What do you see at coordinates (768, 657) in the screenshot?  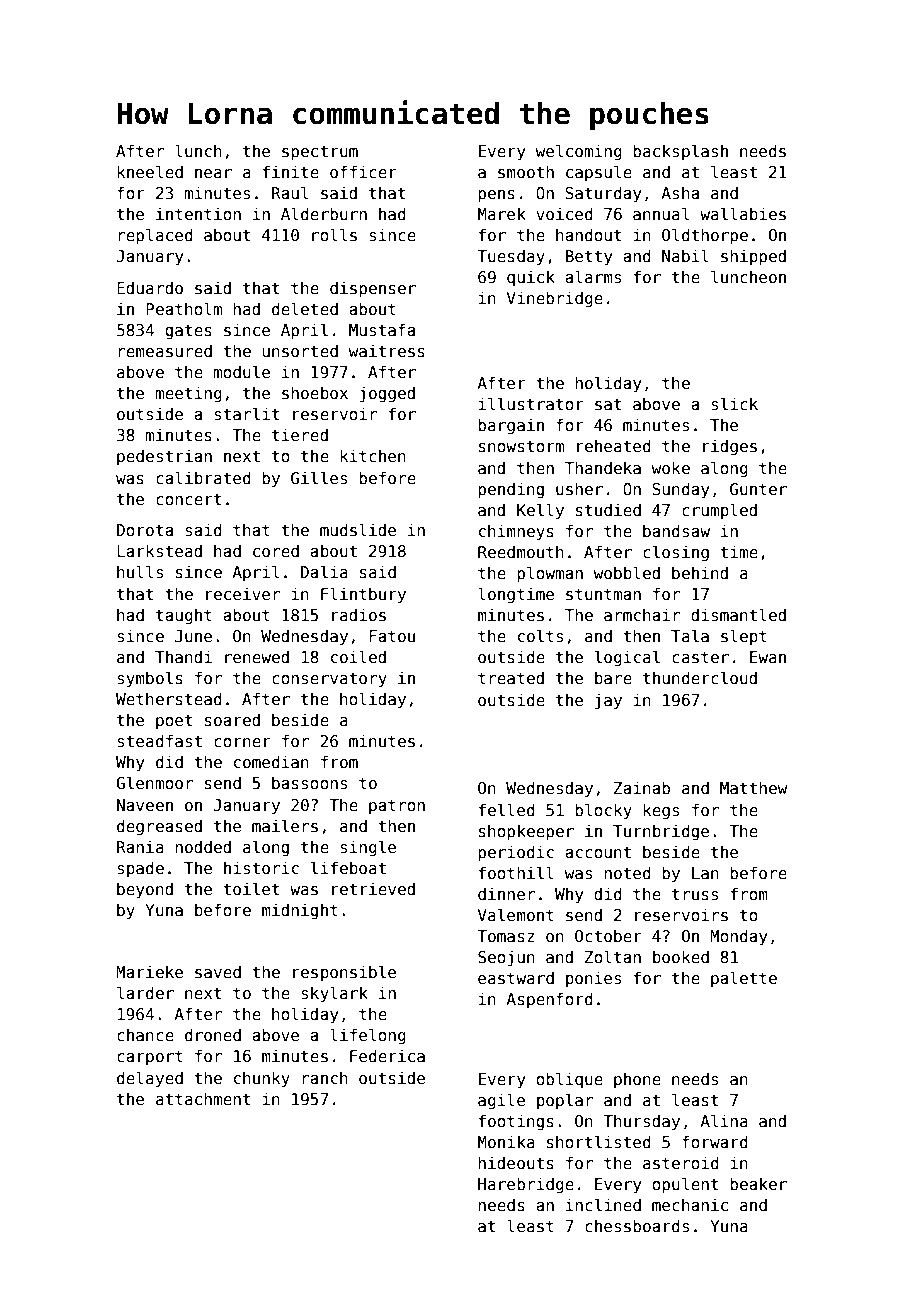 I see `Ewan` at bounding box center [768, 657].
